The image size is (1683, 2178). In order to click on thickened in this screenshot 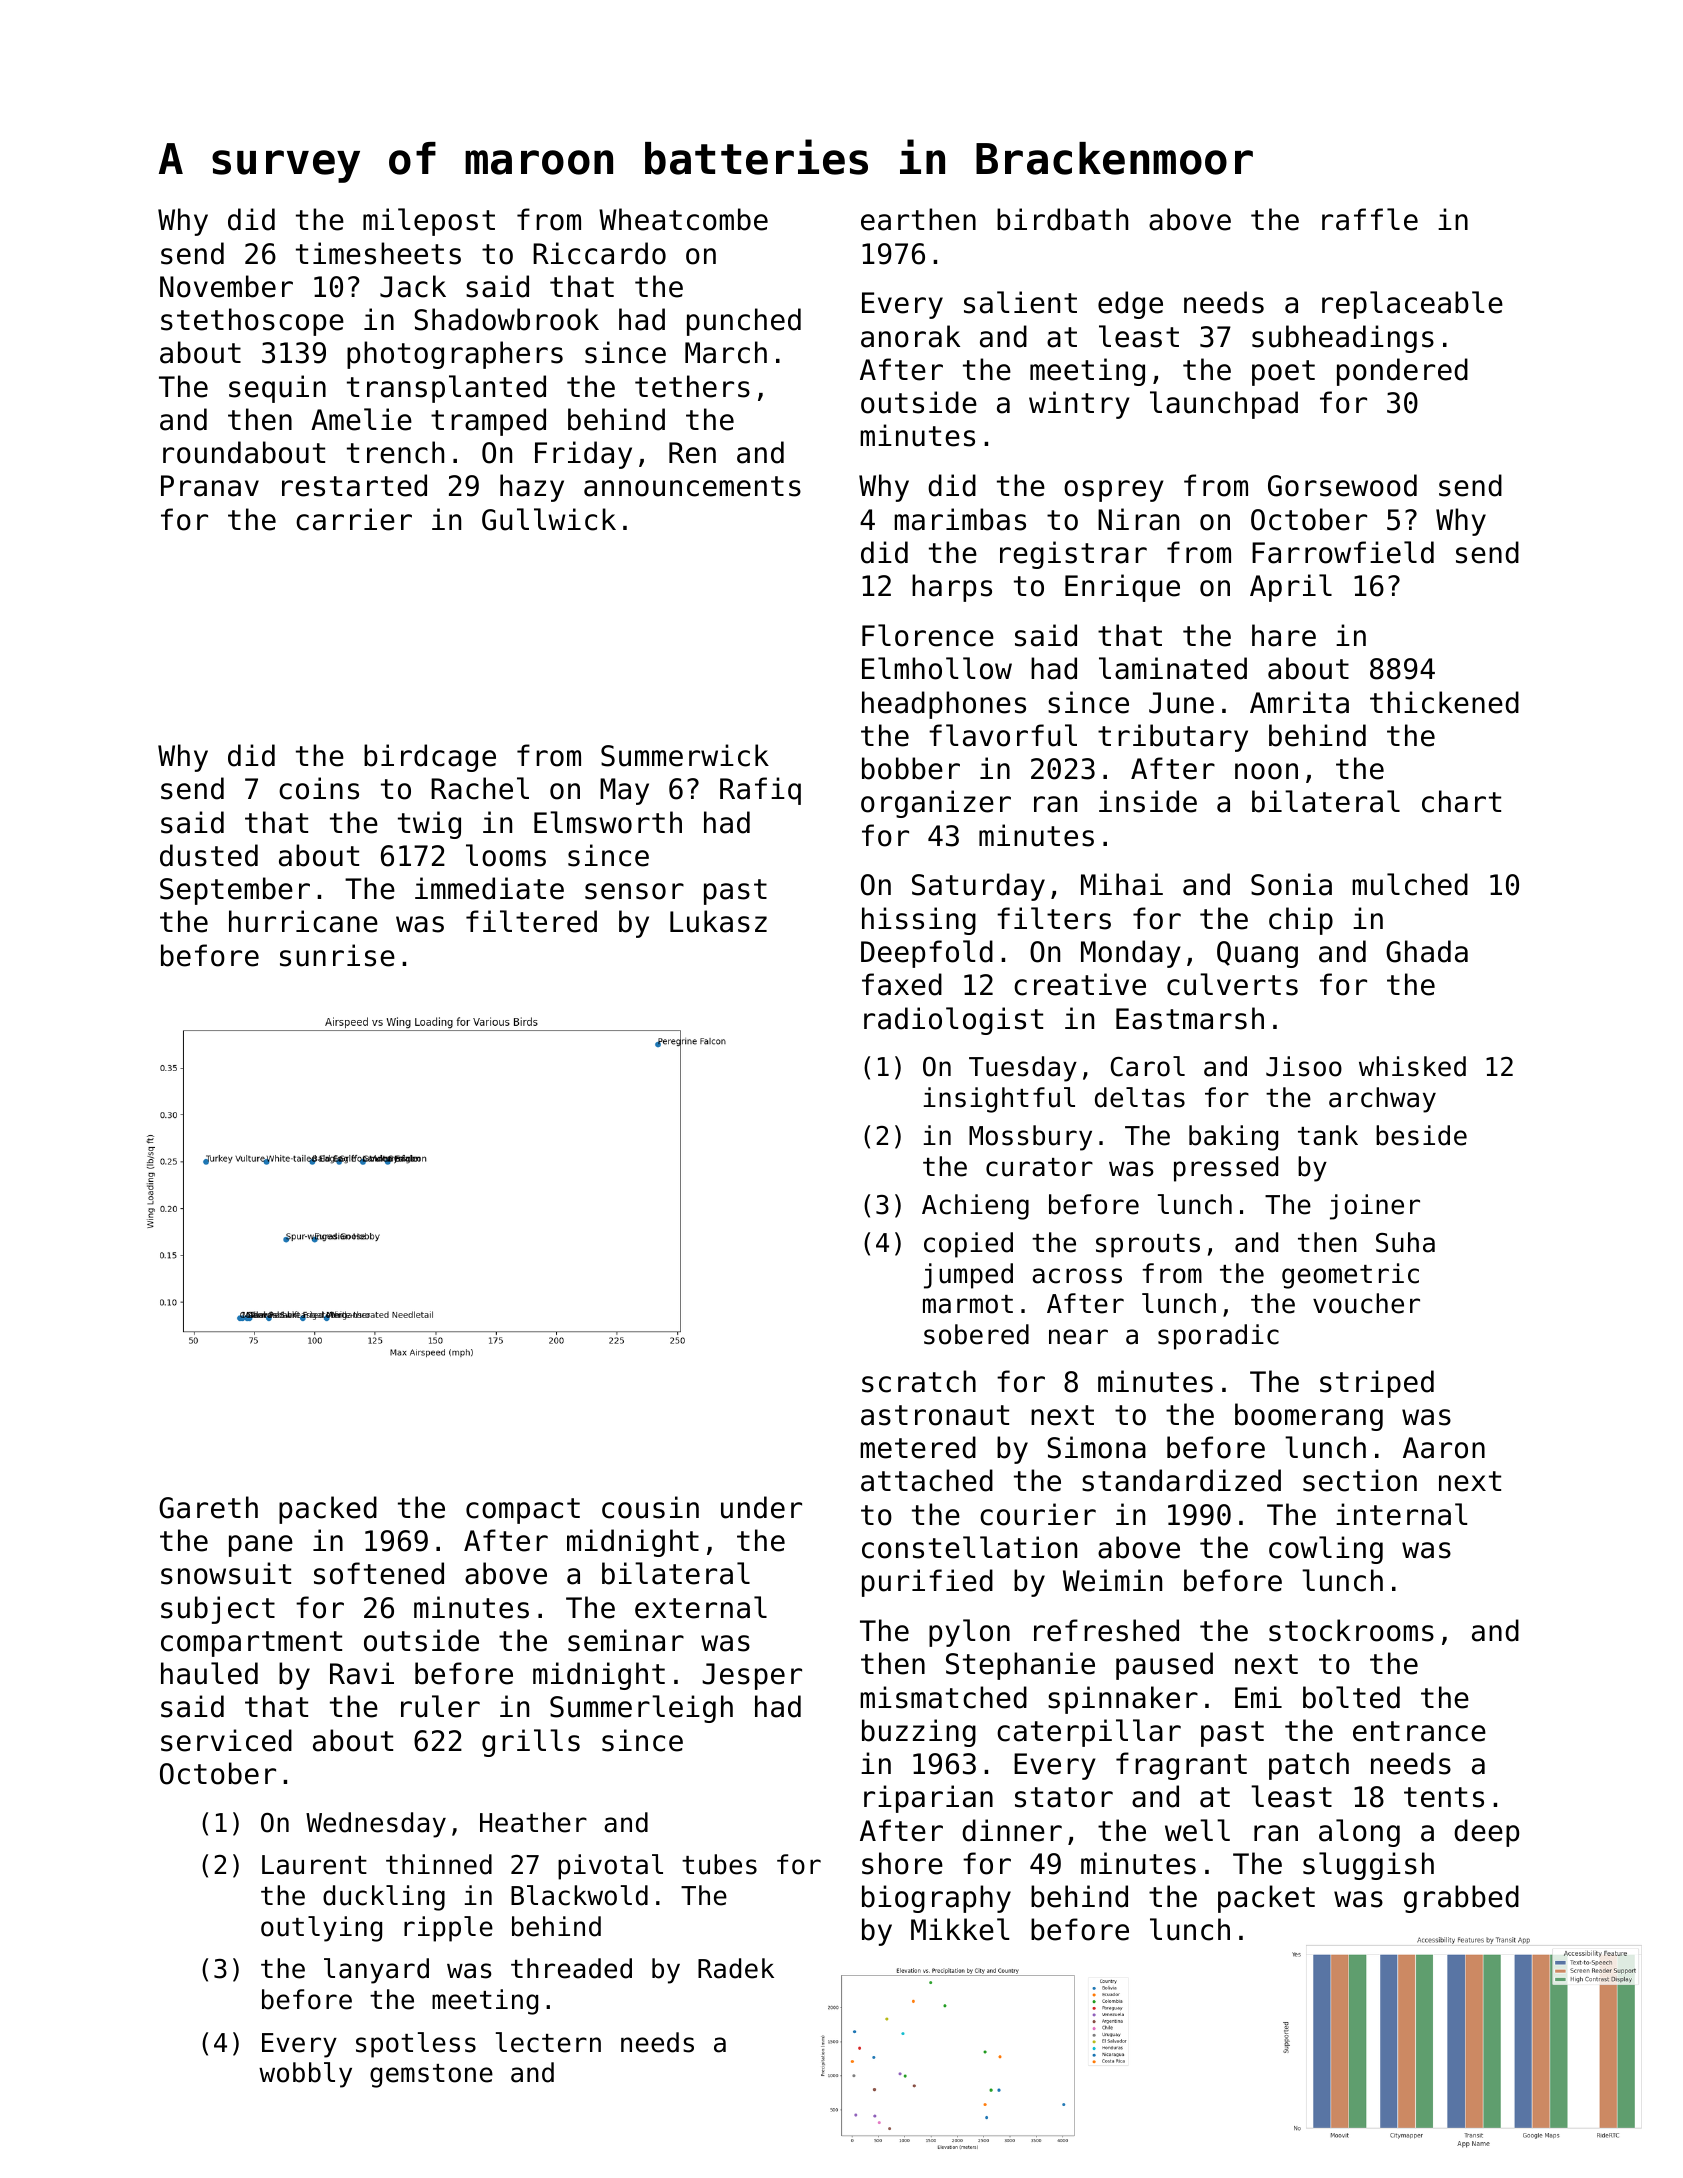, I will do `click(1444, 702)`.
